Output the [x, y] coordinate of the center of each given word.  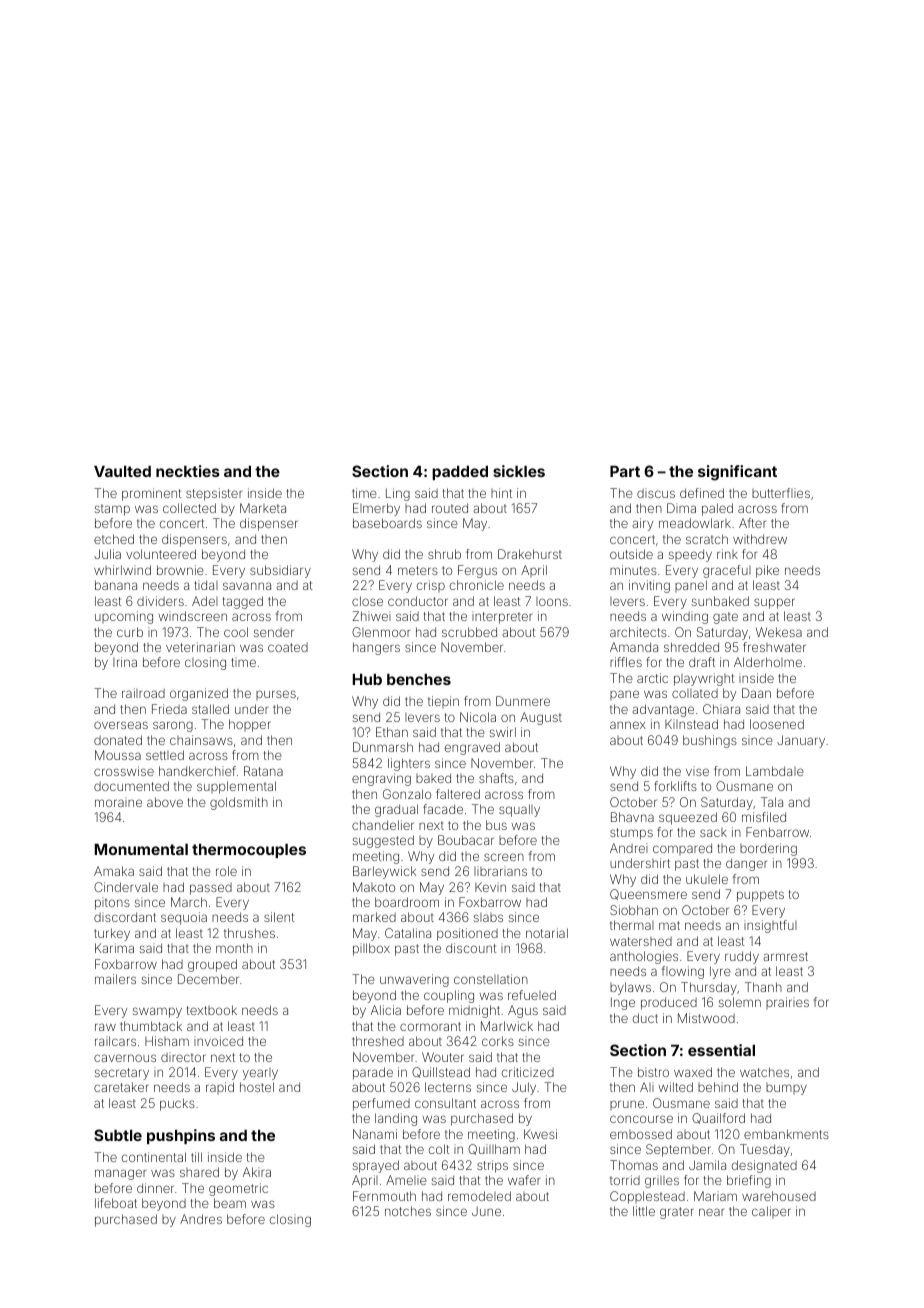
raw [105, 1027]
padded [460, 473]
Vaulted [122, 471]
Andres [201, 1219]
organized [199, 694]
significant [737, 473]
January [801, 741]
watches [764, 1072]
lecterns [448, 1087]
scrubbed [469, 632]
